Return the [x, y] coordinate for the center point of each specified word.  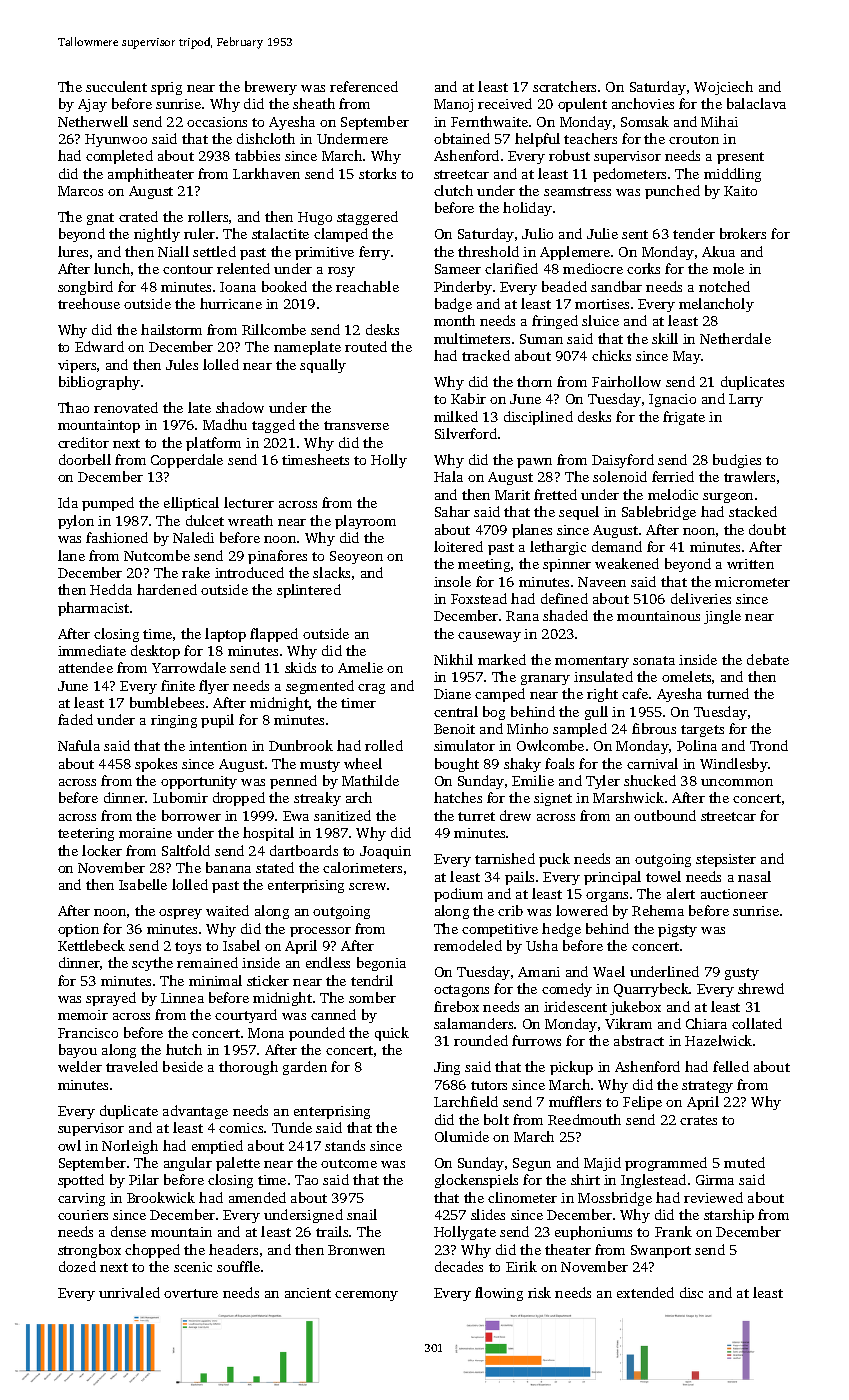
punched [672, 192]
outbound [665, 815]
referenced [364, 86]
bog [494, 713]
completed [119, 157]
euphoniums [593, 1233]
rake [196, 572]
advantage [195, 1112]
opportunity [199, 782]
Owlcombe [550, 745]
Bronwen [356, 1250]
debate [768, 659]
